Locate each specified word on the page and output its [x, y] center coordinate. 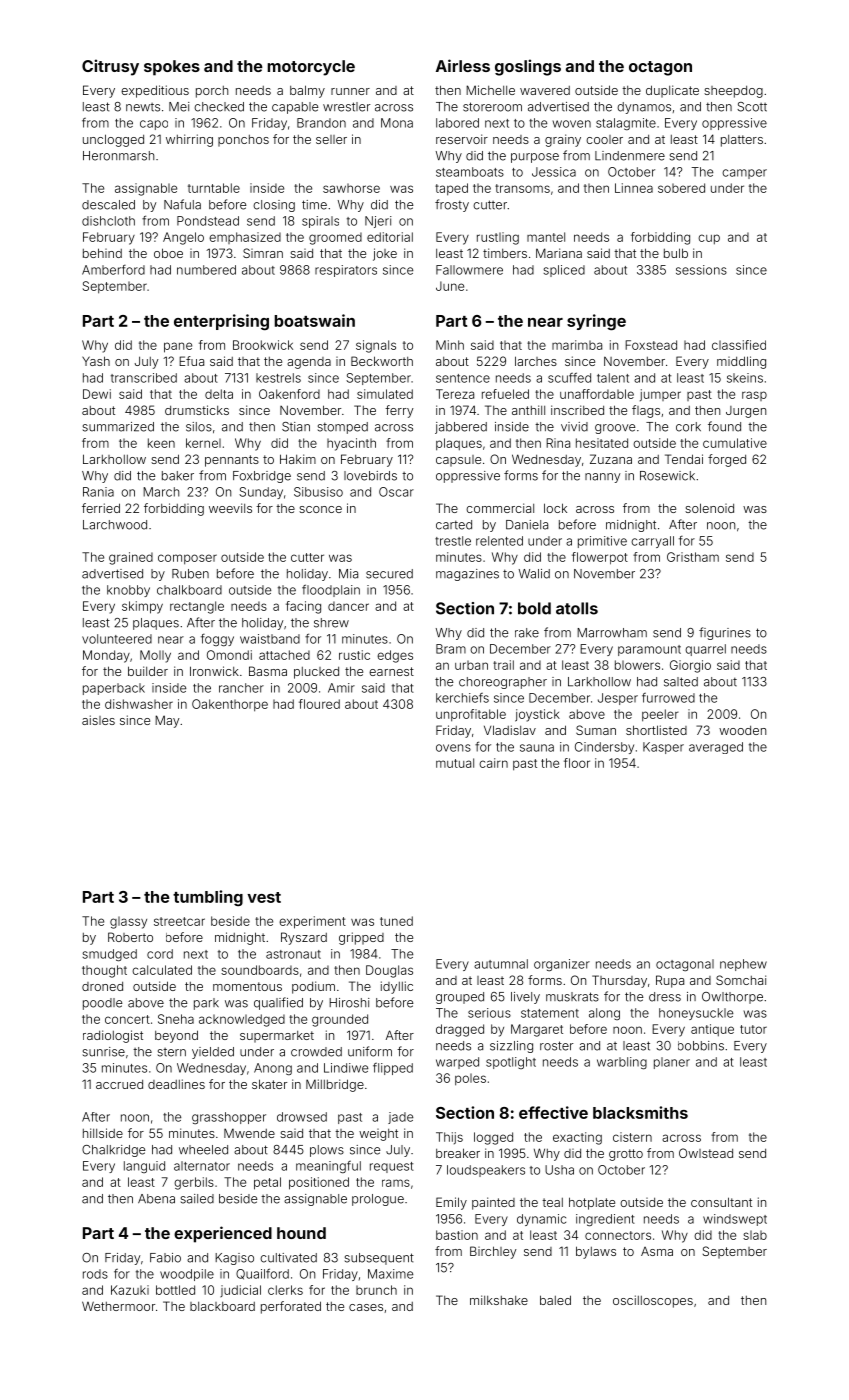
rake [527, 633]
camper [744, 174]
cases [366, 1307]
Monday [106, 656]
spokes [172, 68]
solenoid [709, 508]
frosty [452, 205]
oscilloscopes [653, 1301]
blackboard [222, 1306]
